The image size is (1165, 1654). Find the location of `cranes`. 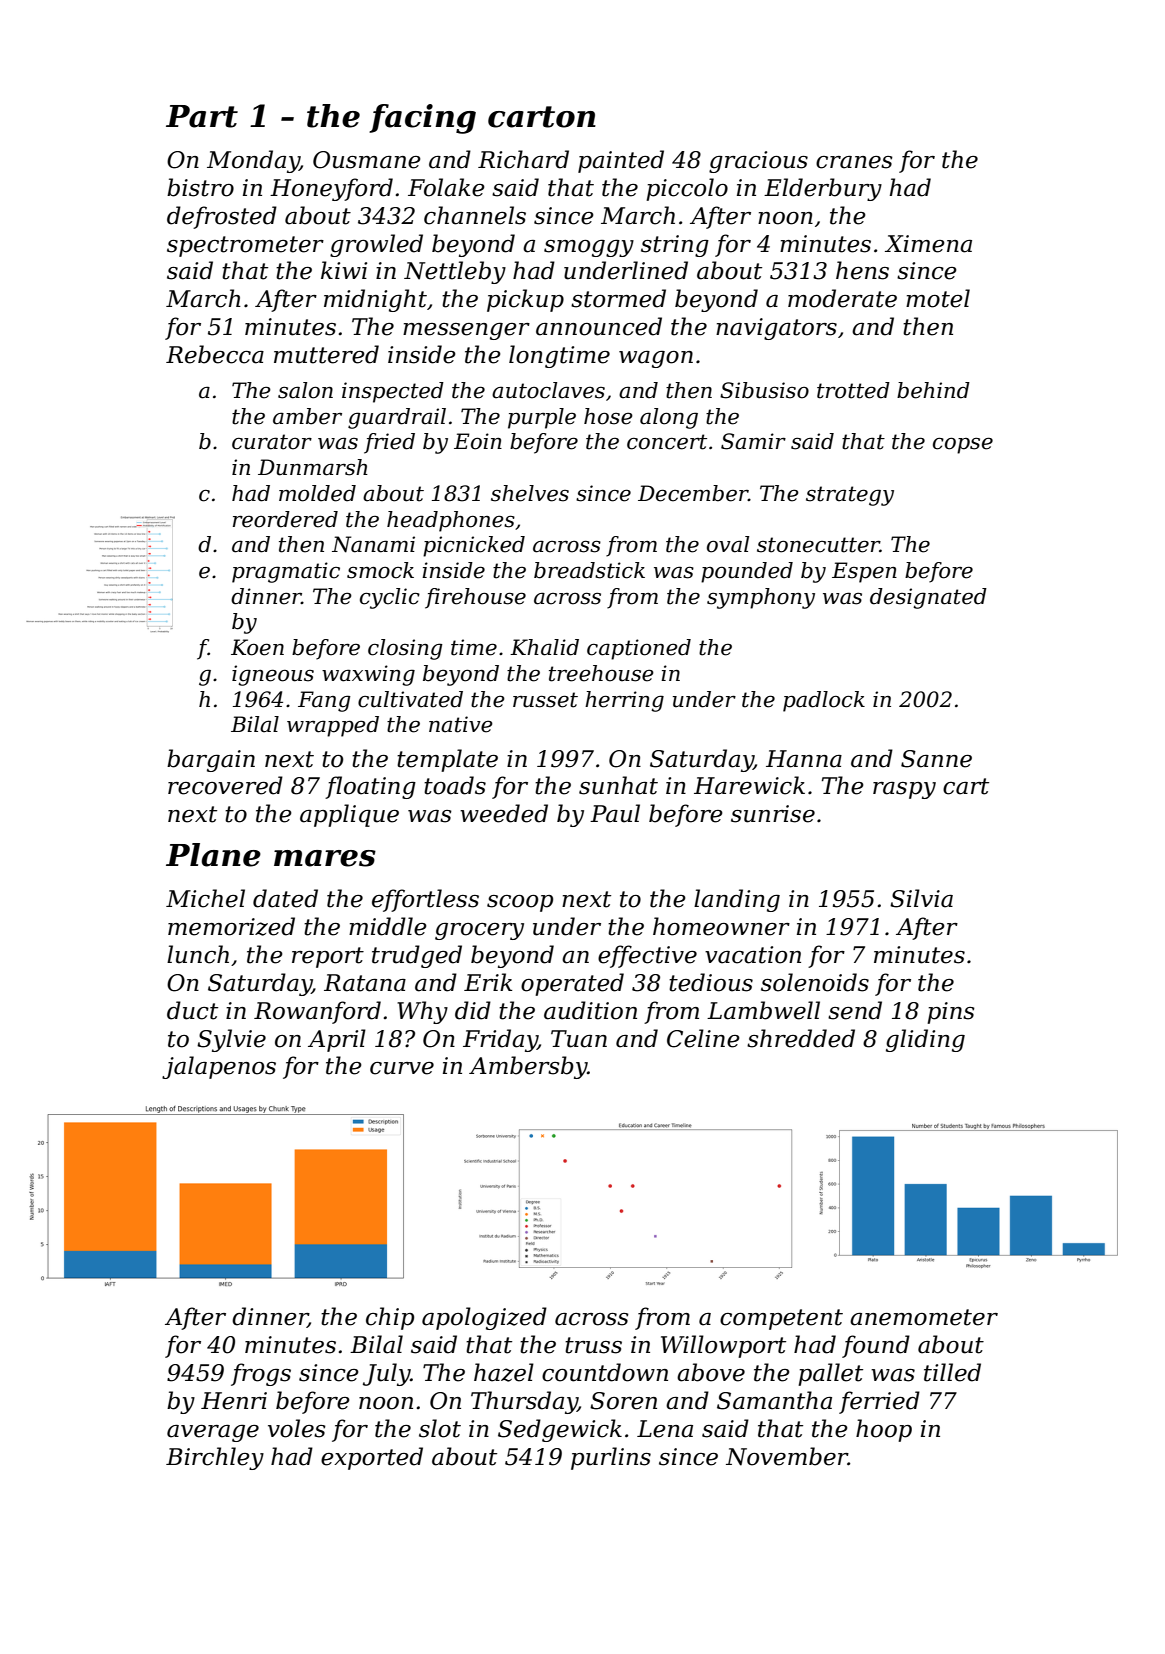

cranes is located at coordinates (854, 162).
